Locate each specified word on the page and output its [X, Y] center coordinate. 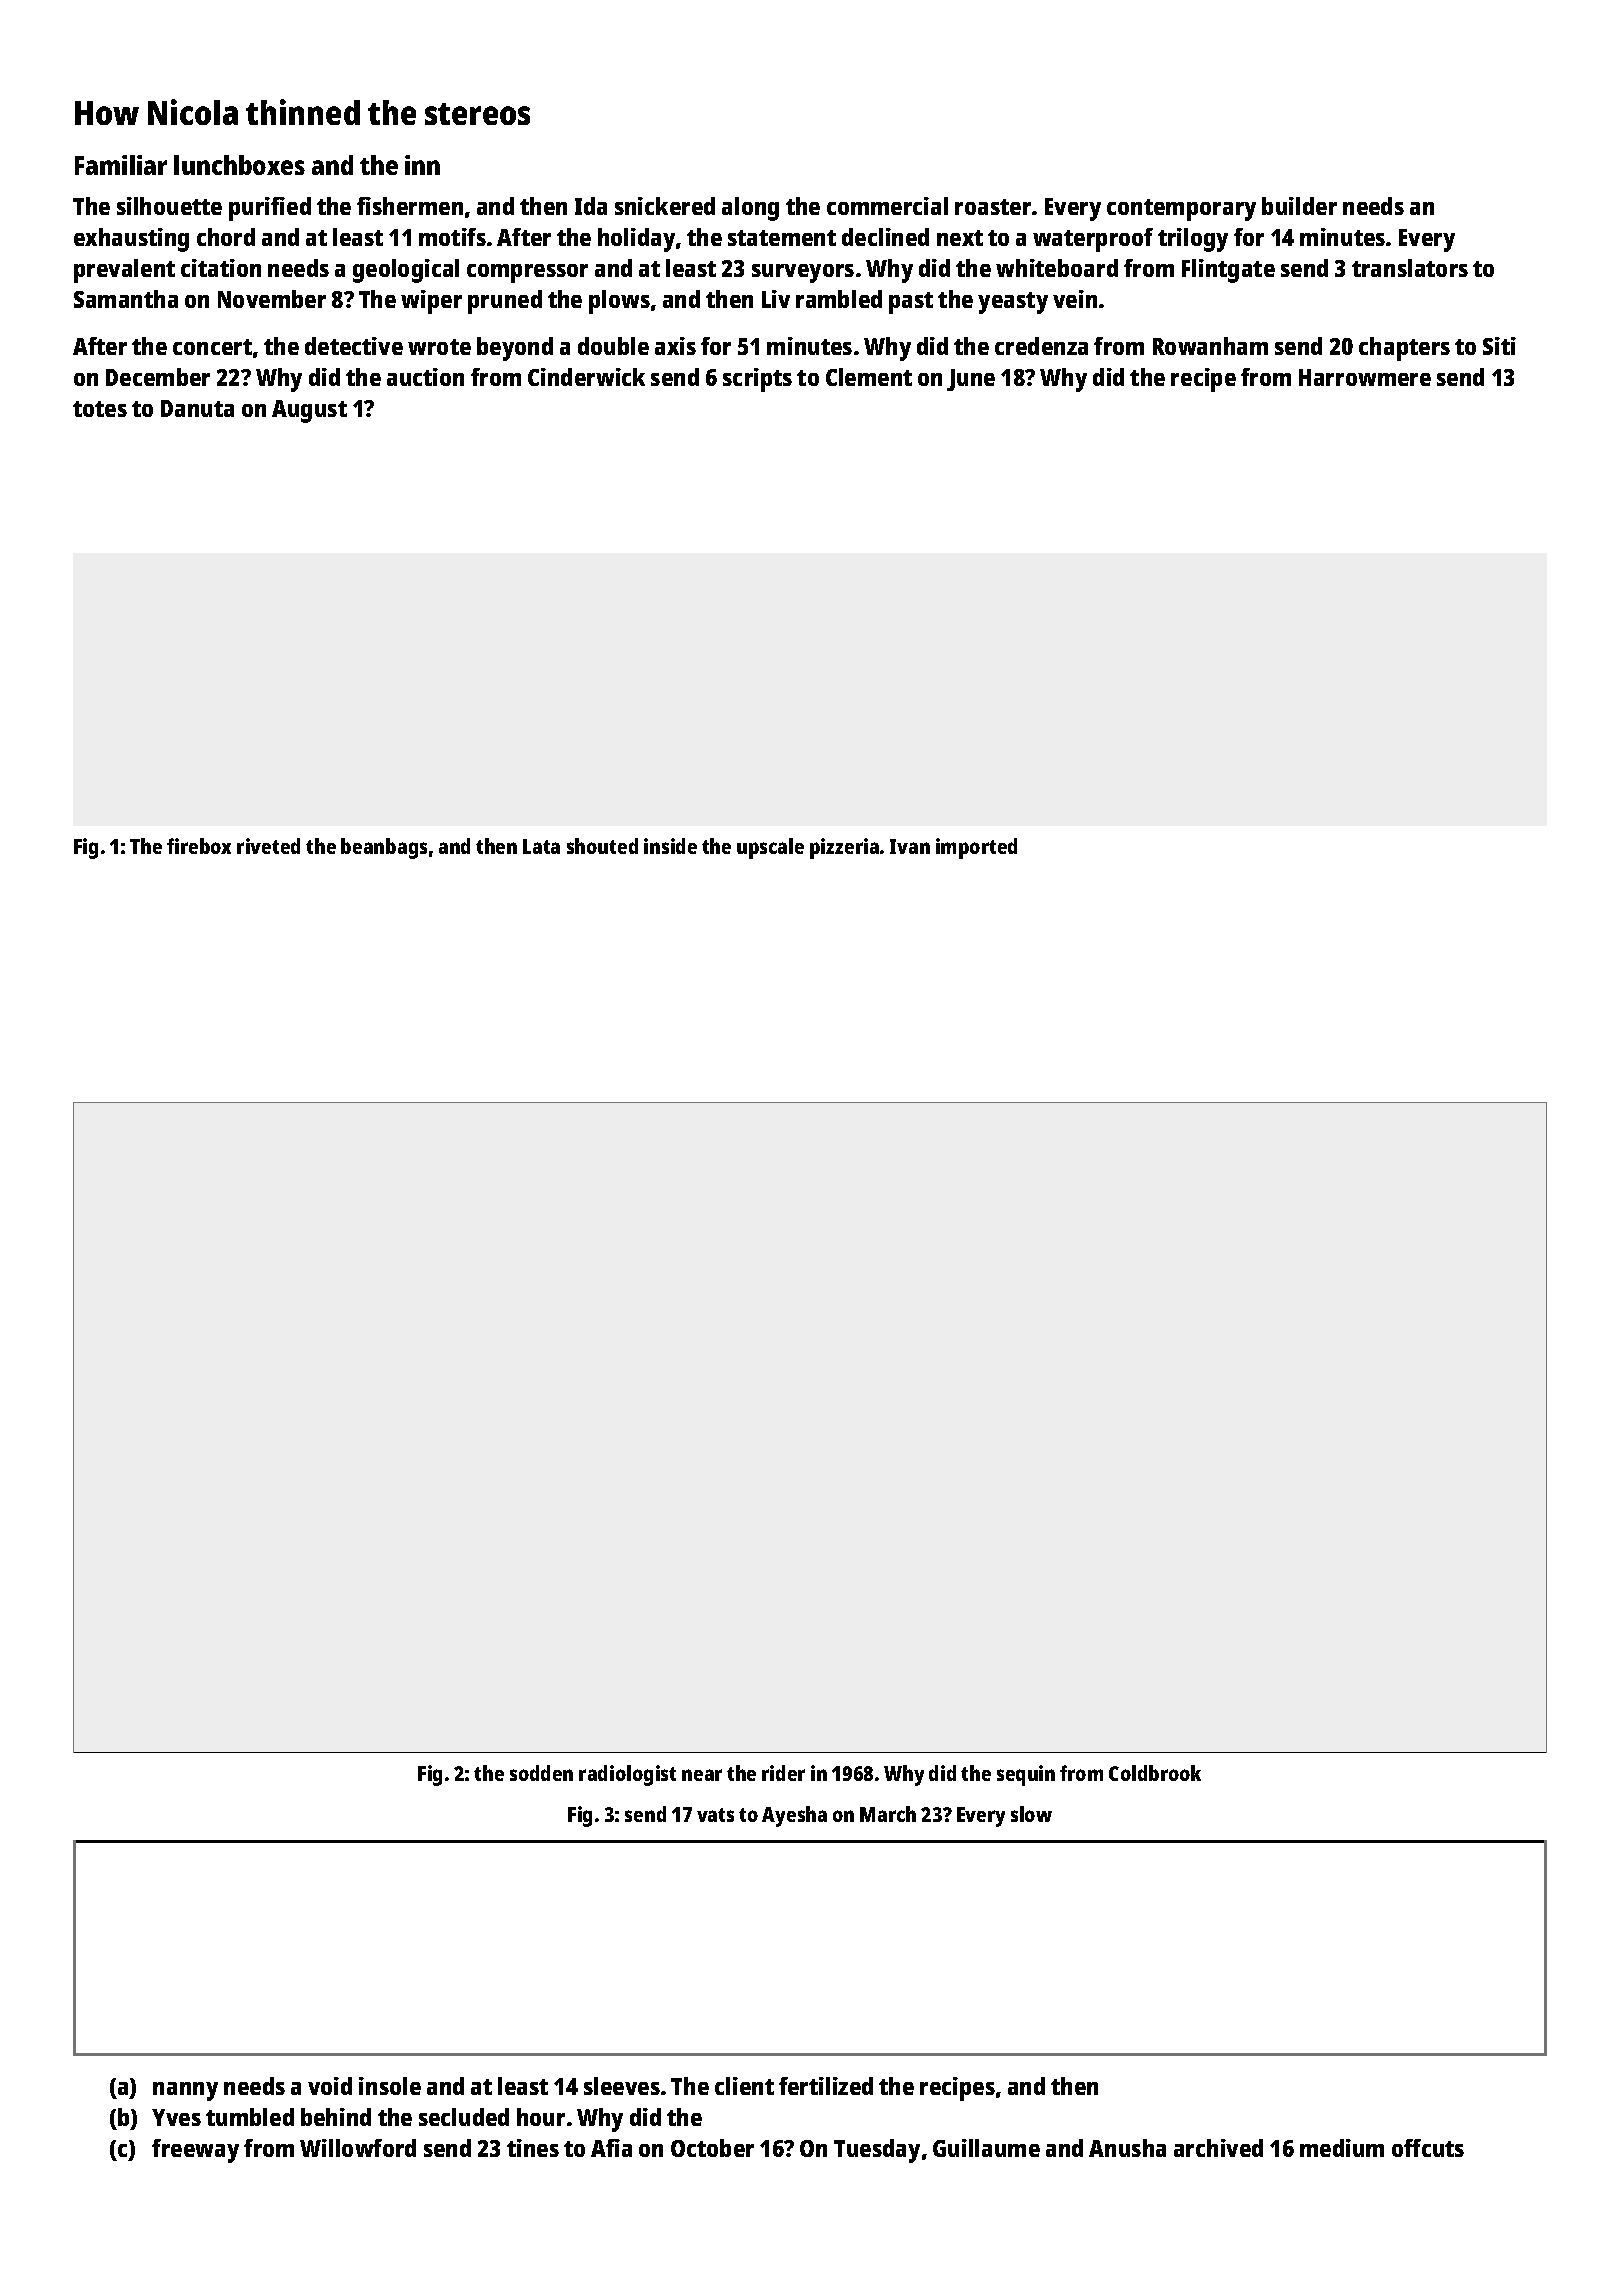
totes [100, 409]
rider [783, 1773]
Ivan [910, 846]
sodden [541, 1773]
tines [533, 2148]
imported [976, 848]
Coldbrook [1155, 1773]
